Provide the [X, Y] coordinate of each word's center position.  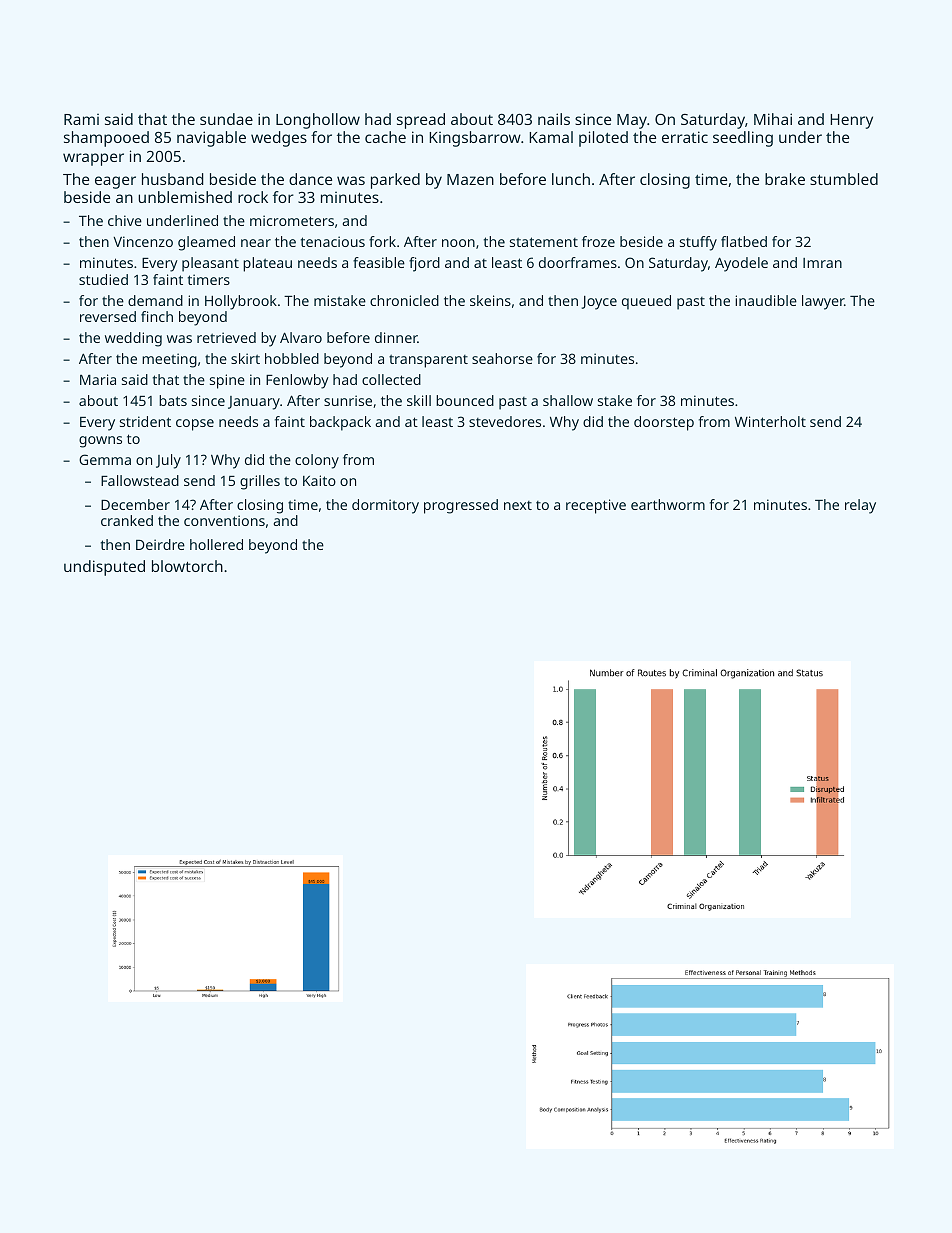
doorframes [578, 262]
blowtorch [187, 566]
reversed [108, 316]
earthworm [668, 504]
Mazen [470, 179]
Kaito [319, 480]
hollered [216, 544]
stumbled [844, 179]
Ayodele [741, 264]
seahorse [502, 358]
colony [317, 461]
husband [173, 179]
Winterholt [770, 421]
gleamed [206, 243]
